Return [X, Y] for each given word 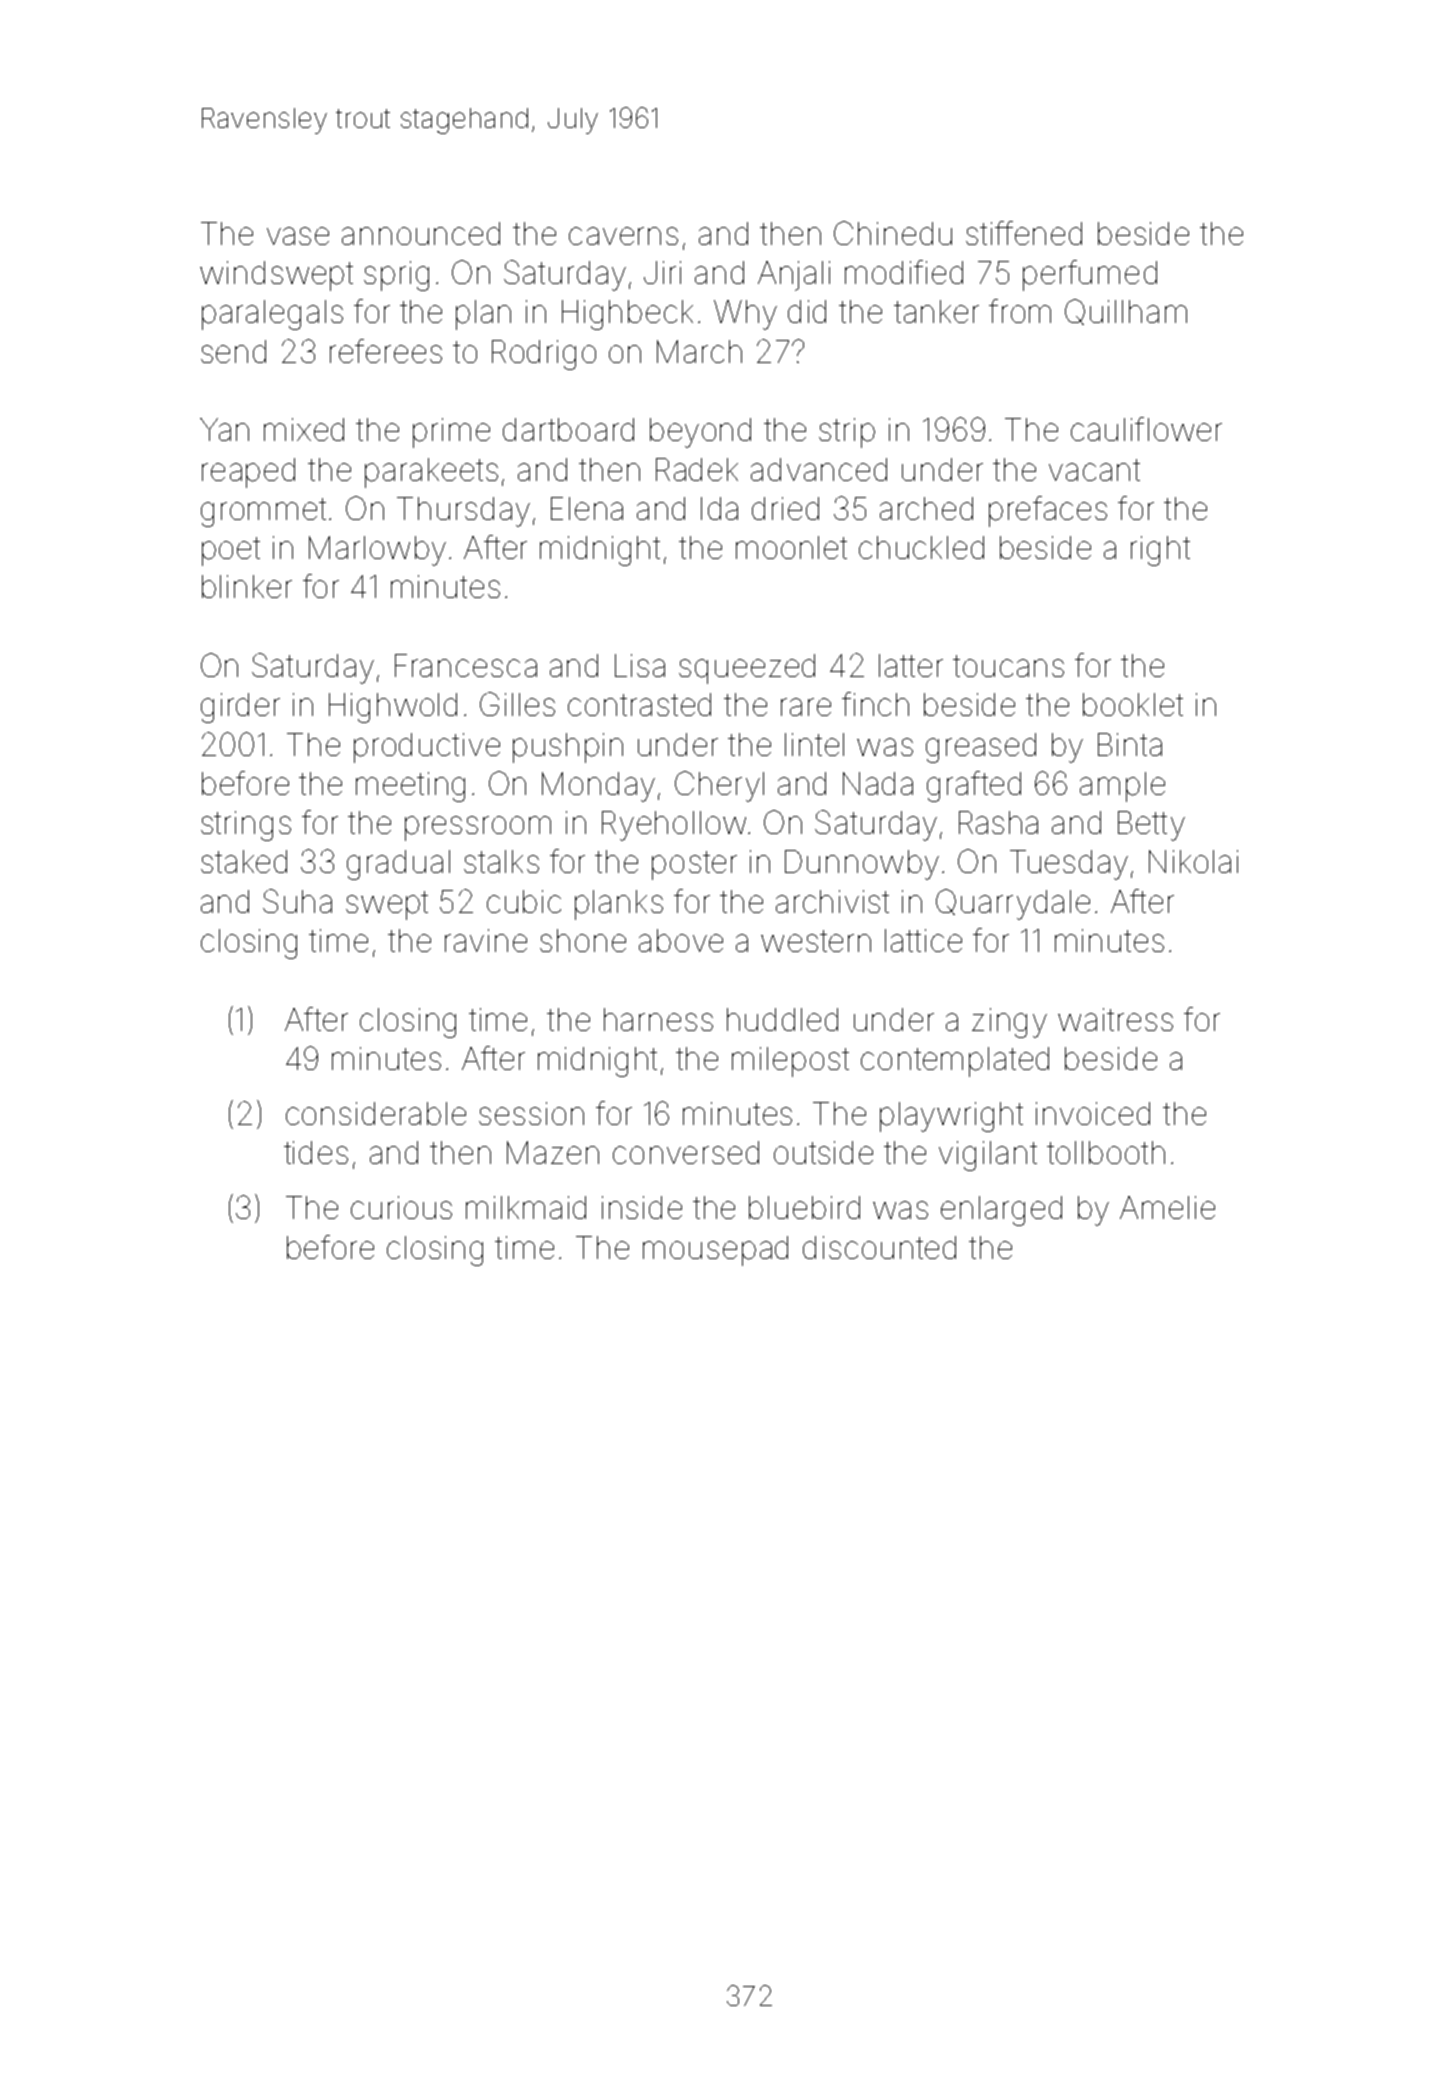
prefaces [1048, 511]
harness [658, 1019]
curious [401, 1207]
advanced [819, 469]
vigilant [988, 1156]
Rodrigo [544, 355]
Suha [297, 901]
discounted [879, 1247]
